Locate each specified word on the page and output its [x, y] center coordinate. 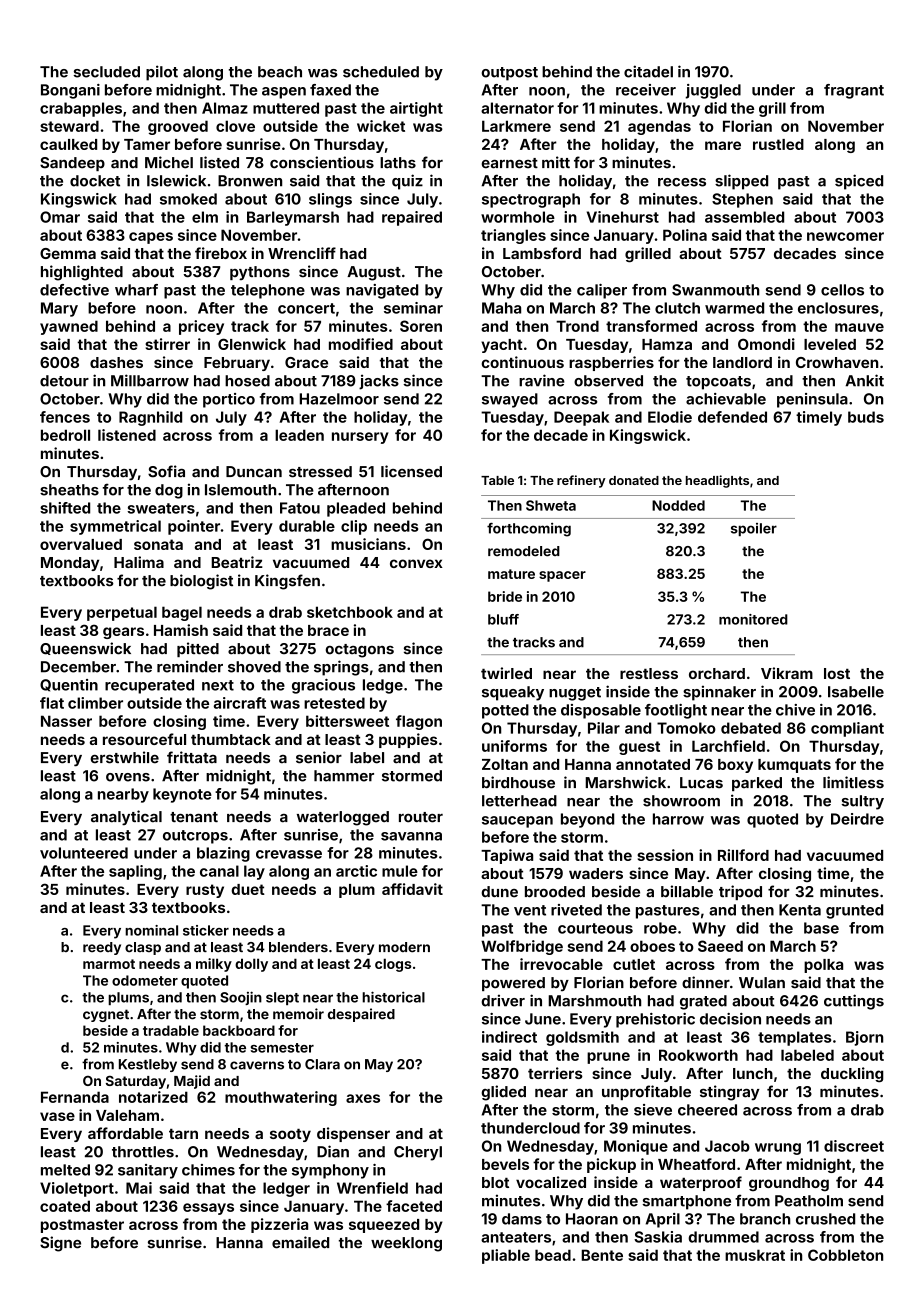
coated [65, 1206]
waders [596, 873]
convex [416, 563]
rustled [778, 144]
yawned [69, 327]
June [543, 1019]
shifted [65, 508]
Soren [421, 326]
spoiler [754, 529]
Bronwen [250, 181]
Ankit [864, 380]
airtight [416, 109]
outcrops [195, 837]
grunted [854, 911]
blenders [298, 947]
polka [823, 966]
